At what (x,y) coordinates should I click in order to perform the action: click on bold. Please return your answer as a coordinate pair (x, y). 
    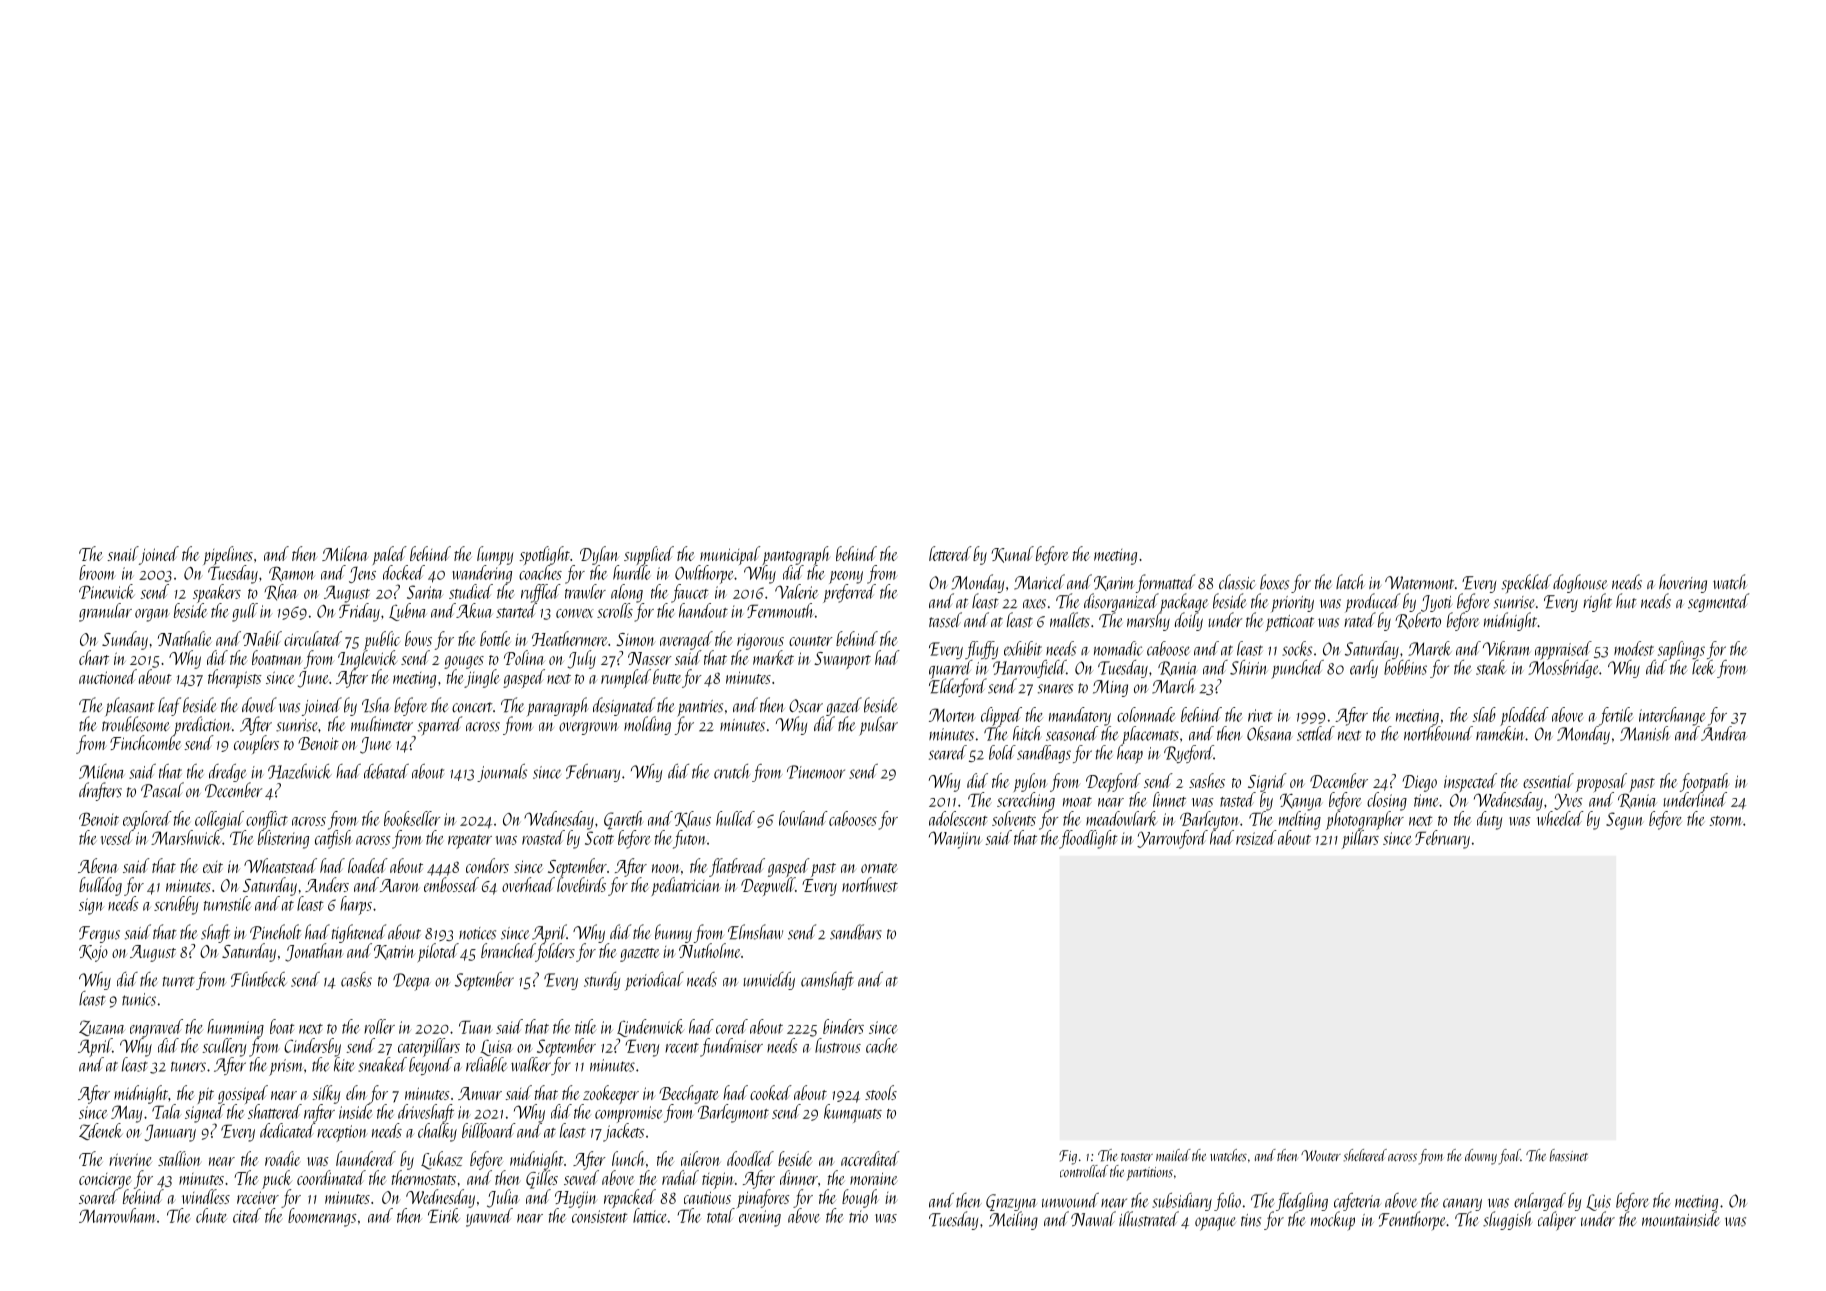
    Looking at the image, I should click on (1002, 752).
